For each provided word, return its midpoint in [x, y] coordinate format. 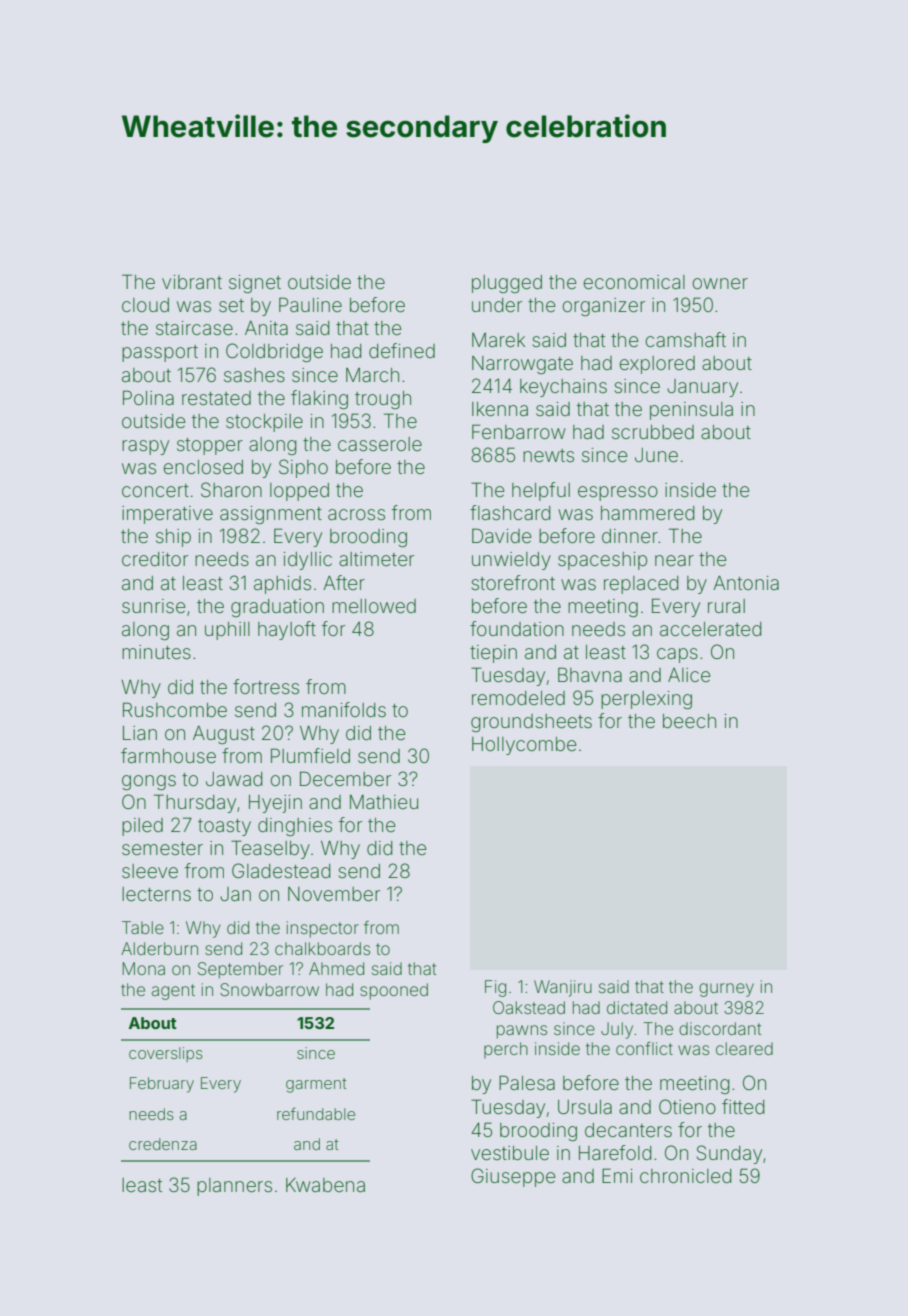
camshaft [685, 339]
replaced [641, 585]
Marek [498, 340]
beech [689, 721]
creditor [155, 559]
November [334, 894]
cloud [145, 305]
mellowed [374, 606]
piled [142, 827]
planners [234, 1187]
